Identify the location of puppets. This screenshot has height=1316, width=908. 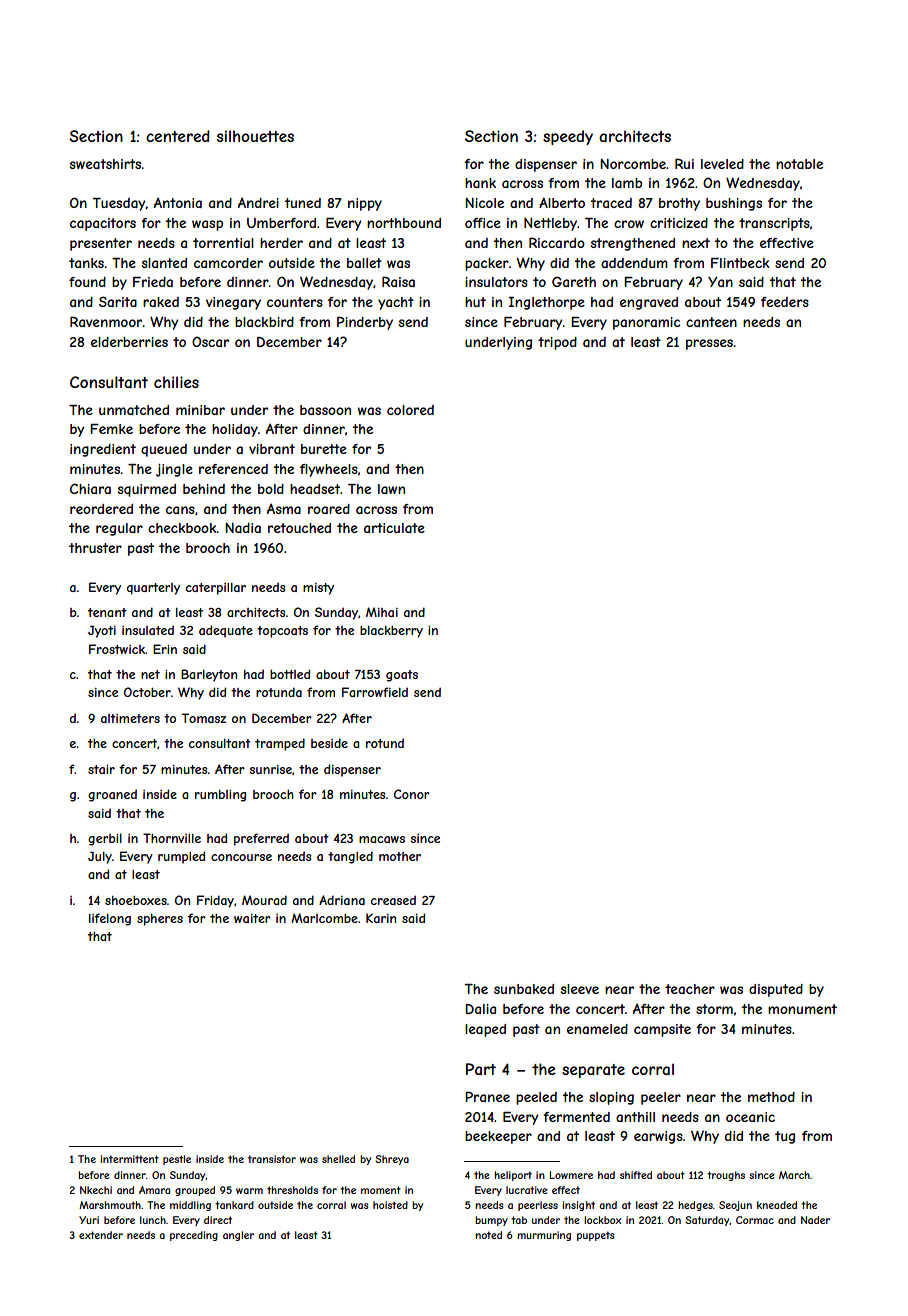
(596, 1236).
